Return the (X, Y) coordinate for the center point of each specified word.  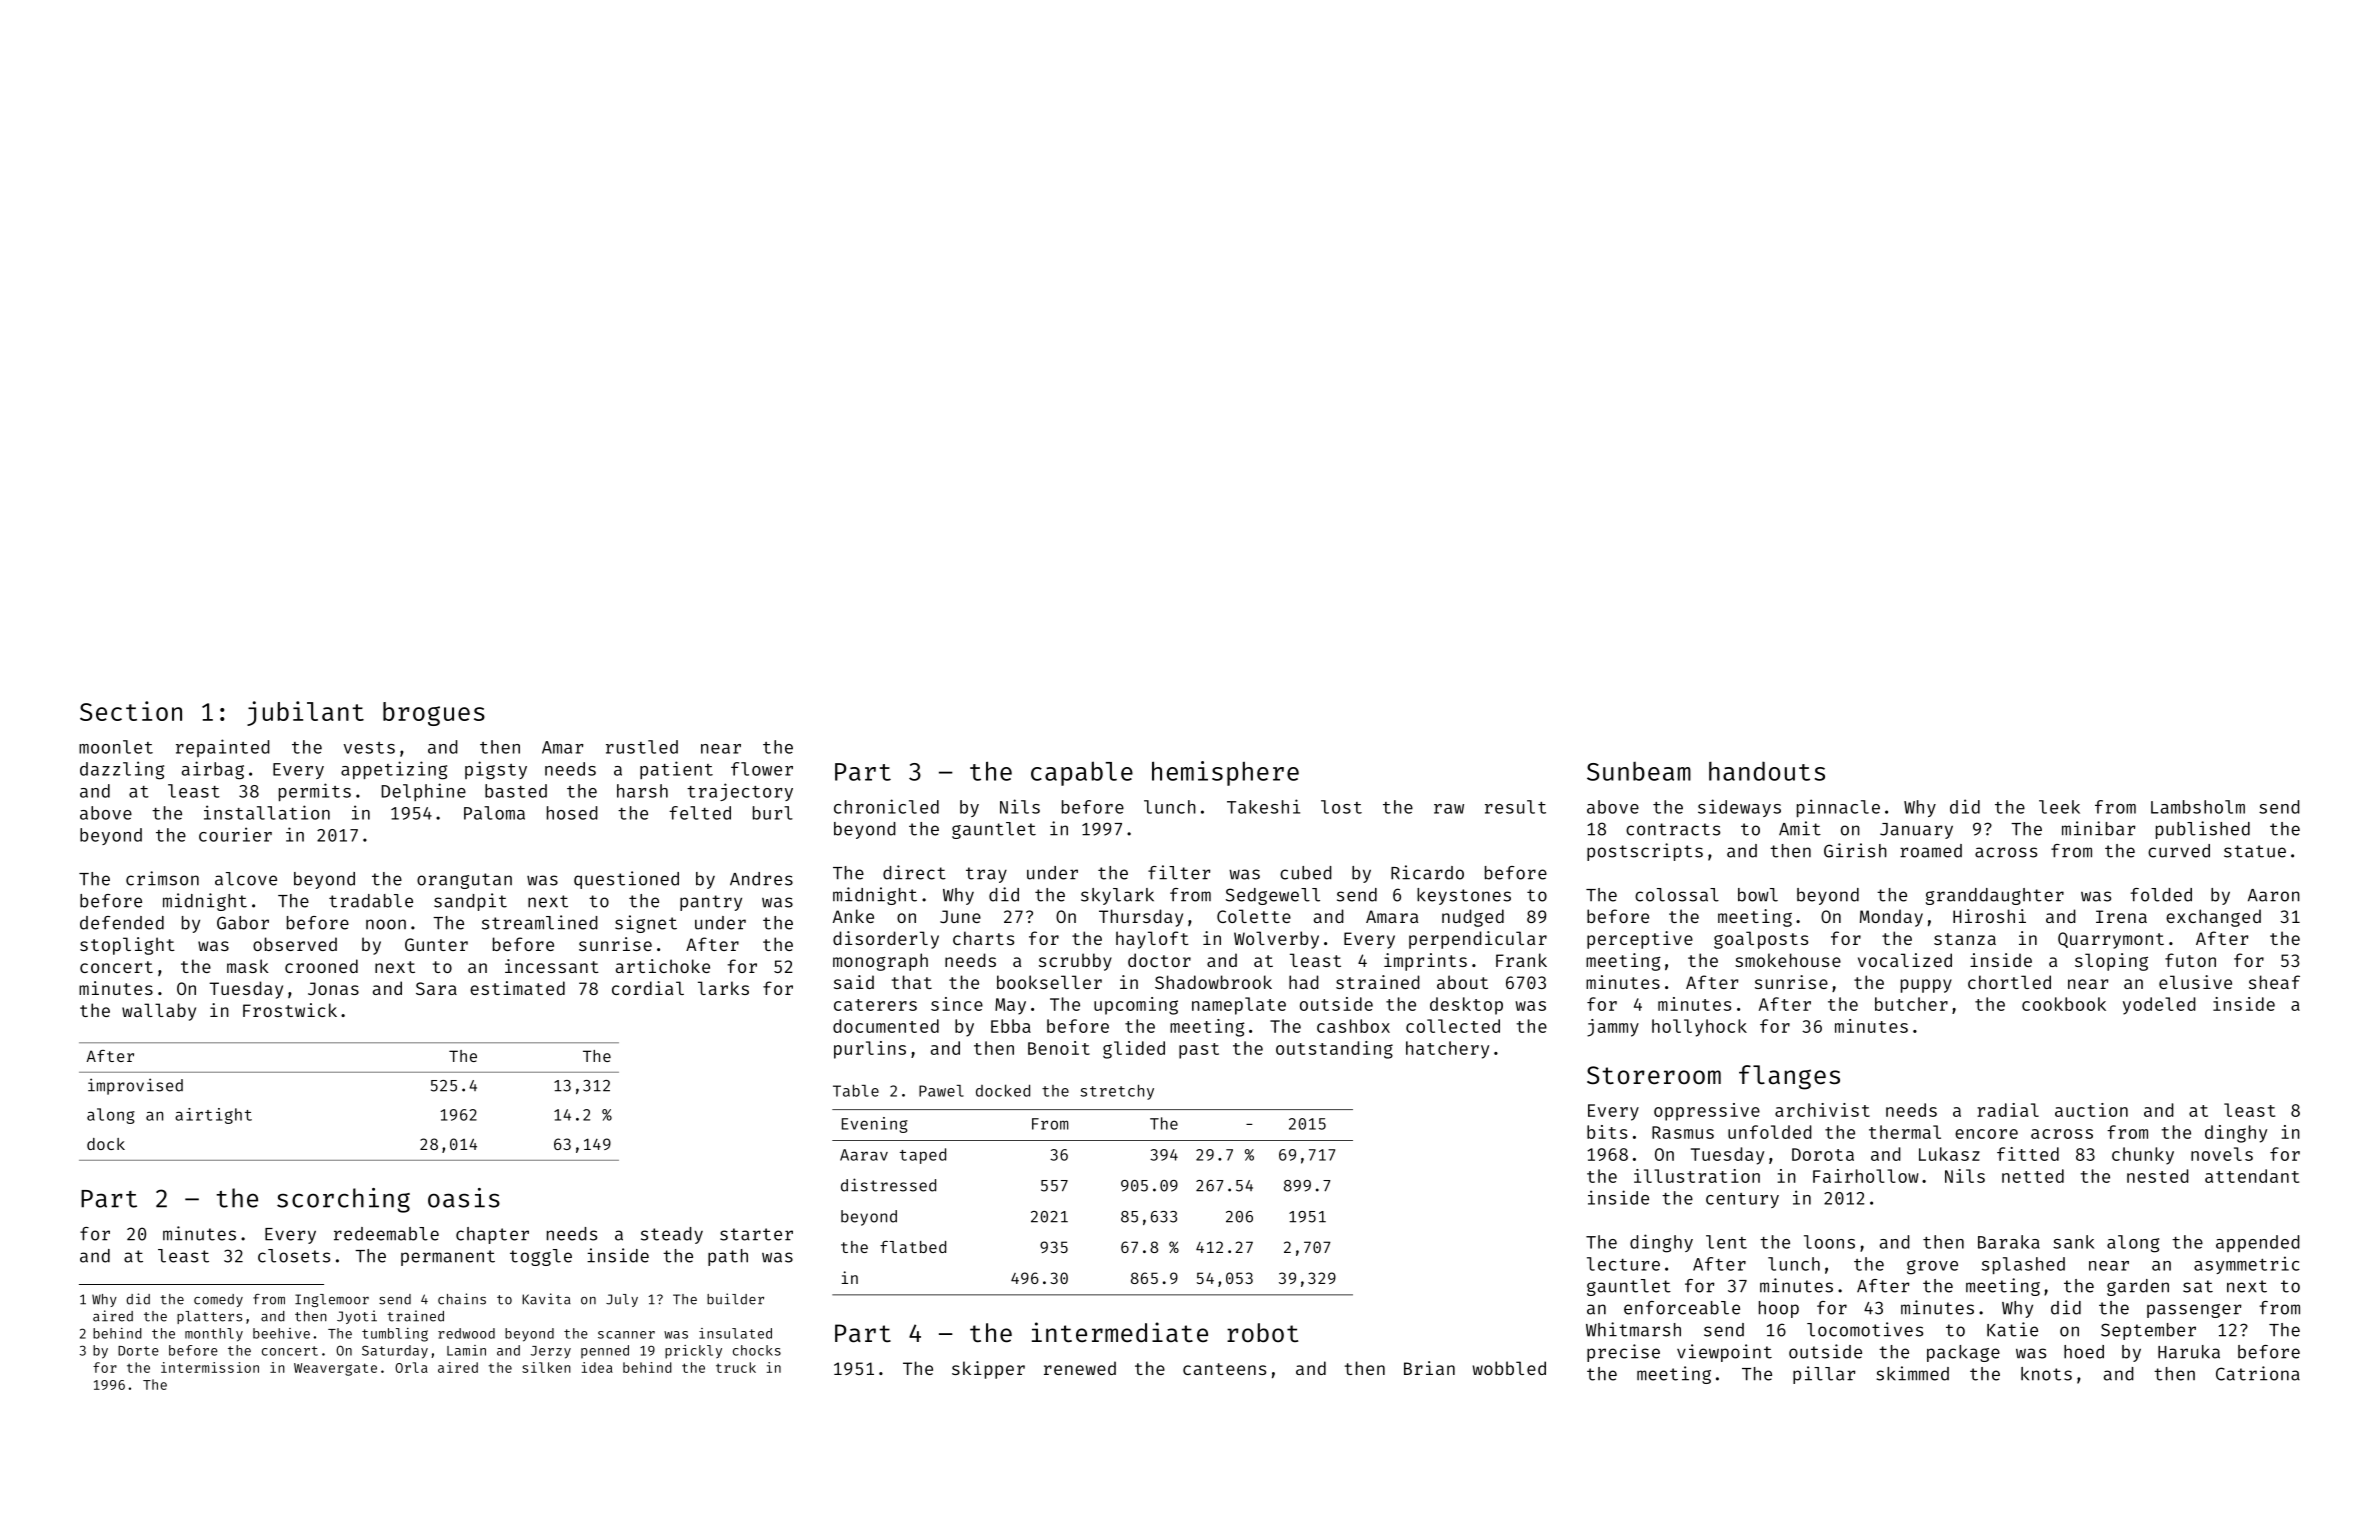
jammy (1613, 1028)
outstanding (1334, 1050)
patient (676, 770)
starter (756, 1234)
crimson (162, 878)
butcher (1911, 1004)
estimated (517, 988)
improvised (135, 1086)
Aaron (2274, 895)
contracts (1673, 829)
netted (2033, 1176)
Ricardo (1427, 872)
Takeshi (1263, 806)
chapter (492, 1235)
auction (2091, 1110)
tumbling (395, 1335)
